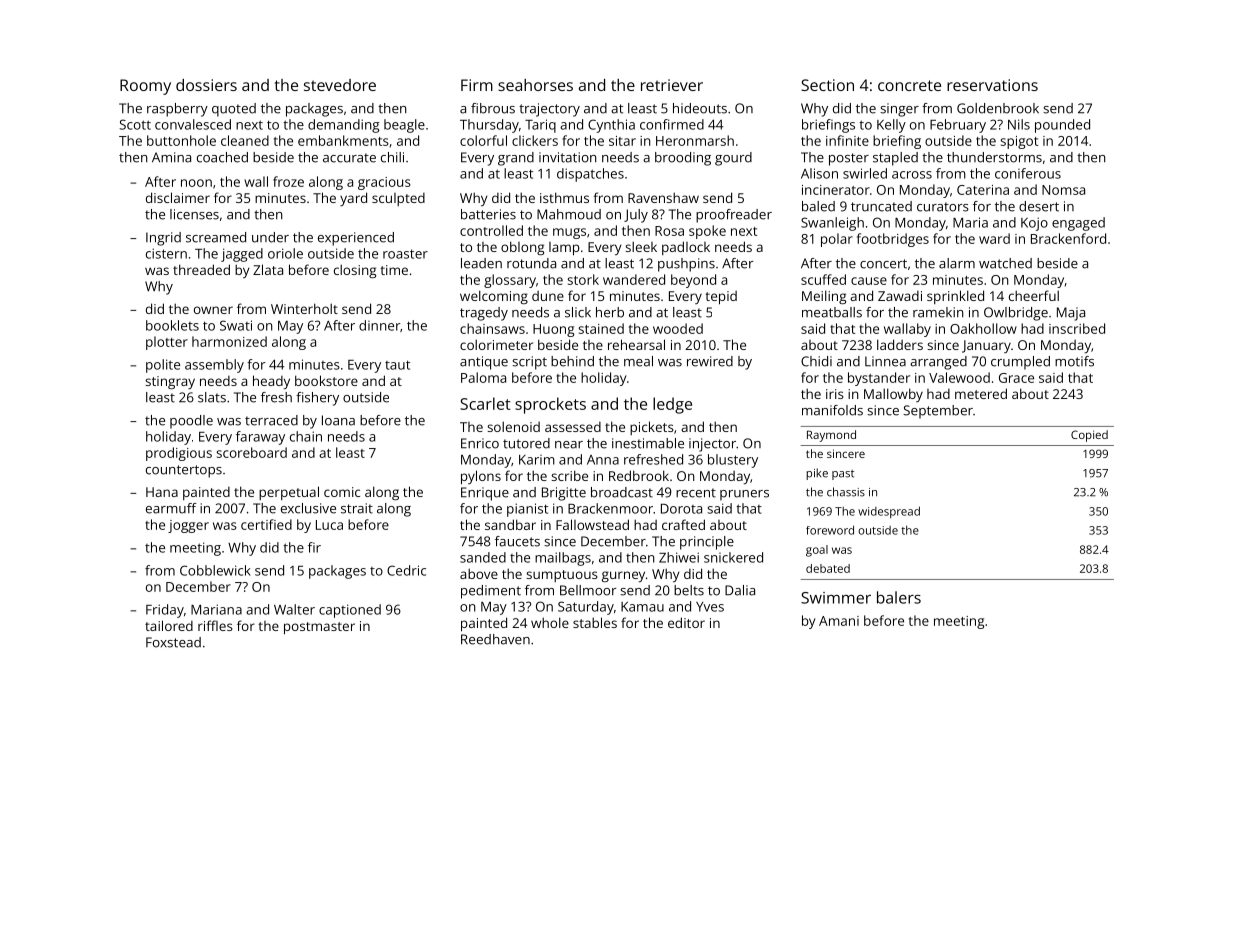  Describe the element at coordinates (319, 628) in the screenshot. I see `postmaster` at that location.
